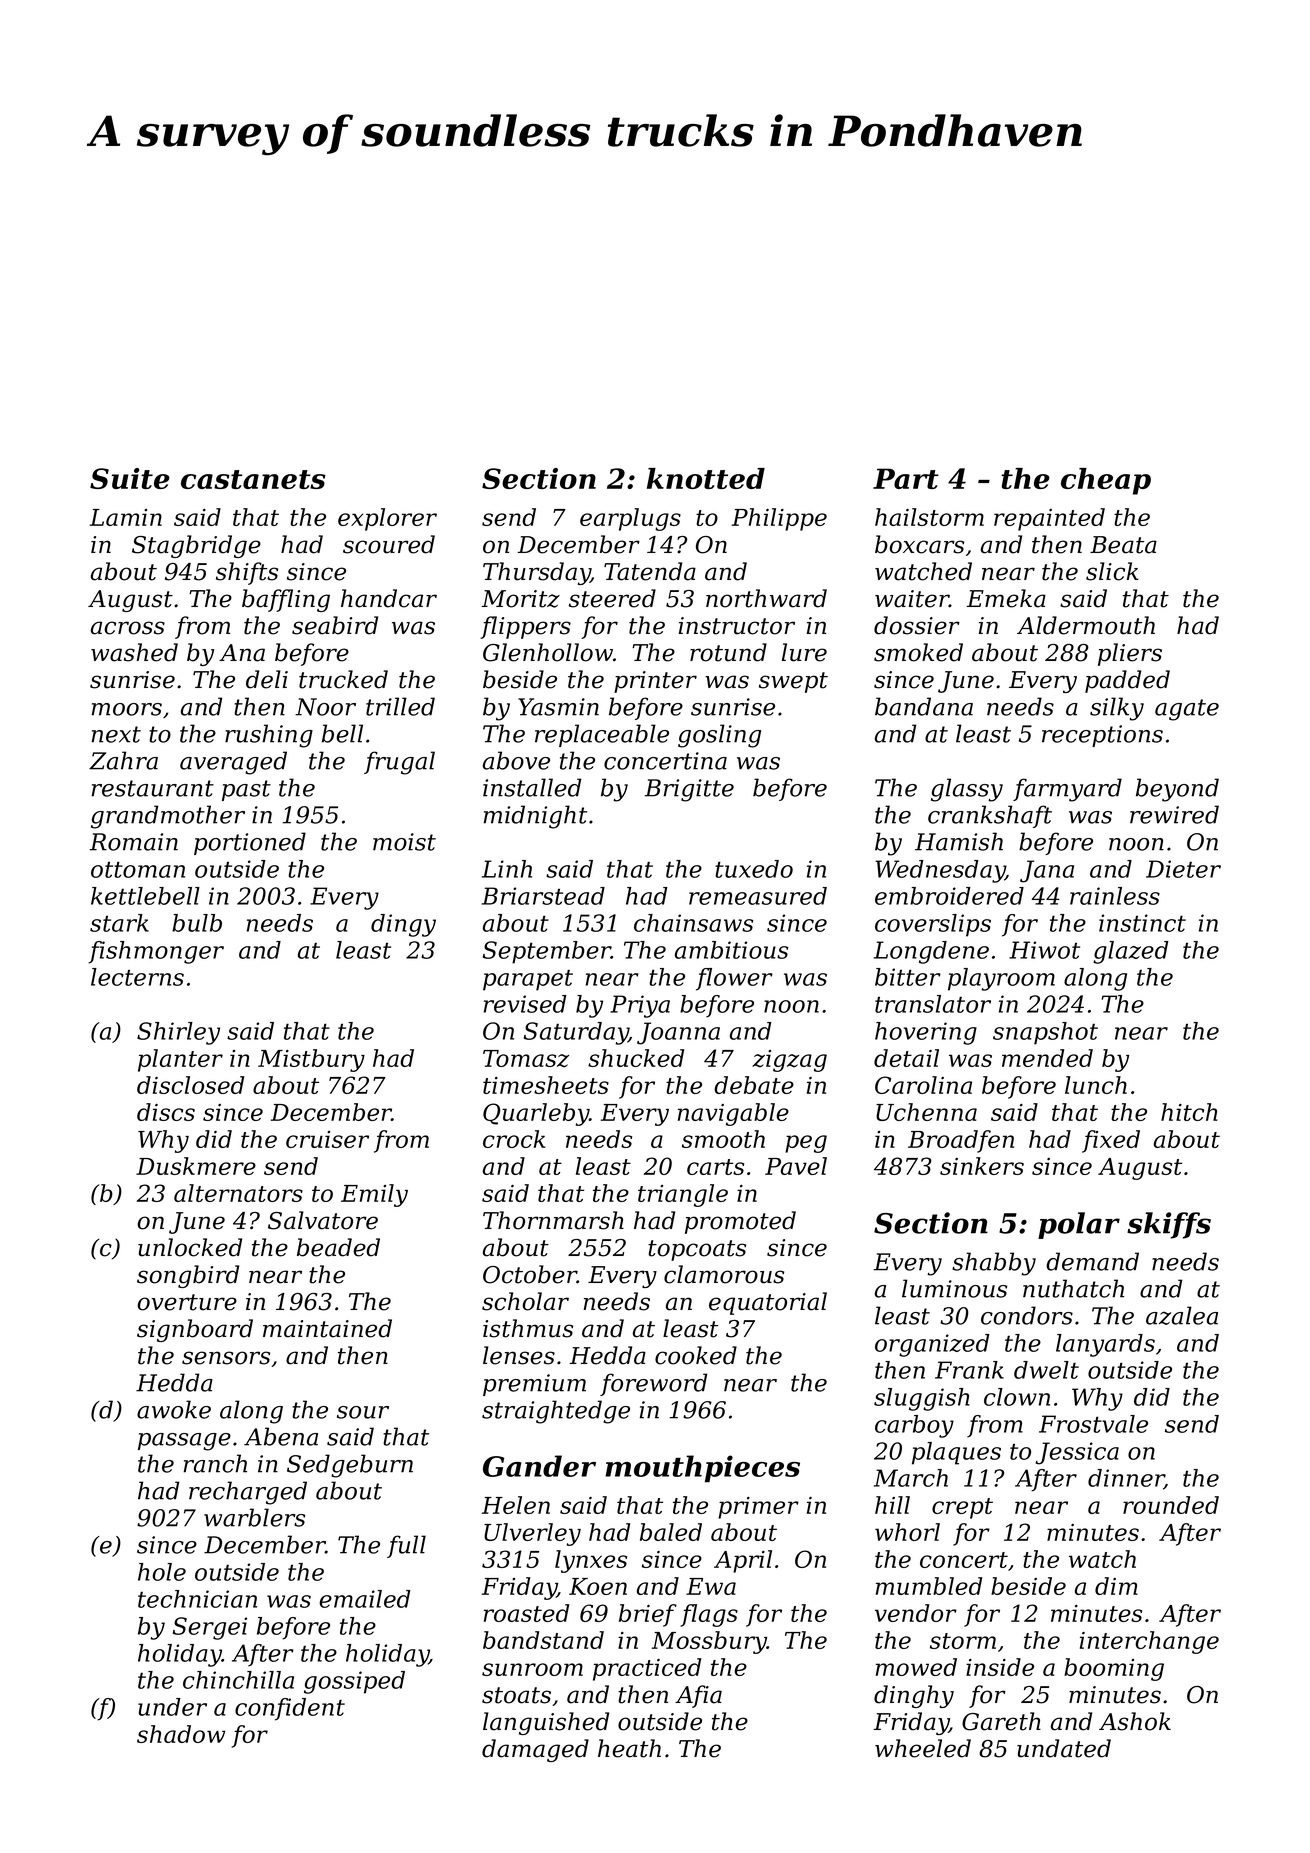 This screenshot has width=1310, height=1853. I want to click on Linh, so click(507, 869).
